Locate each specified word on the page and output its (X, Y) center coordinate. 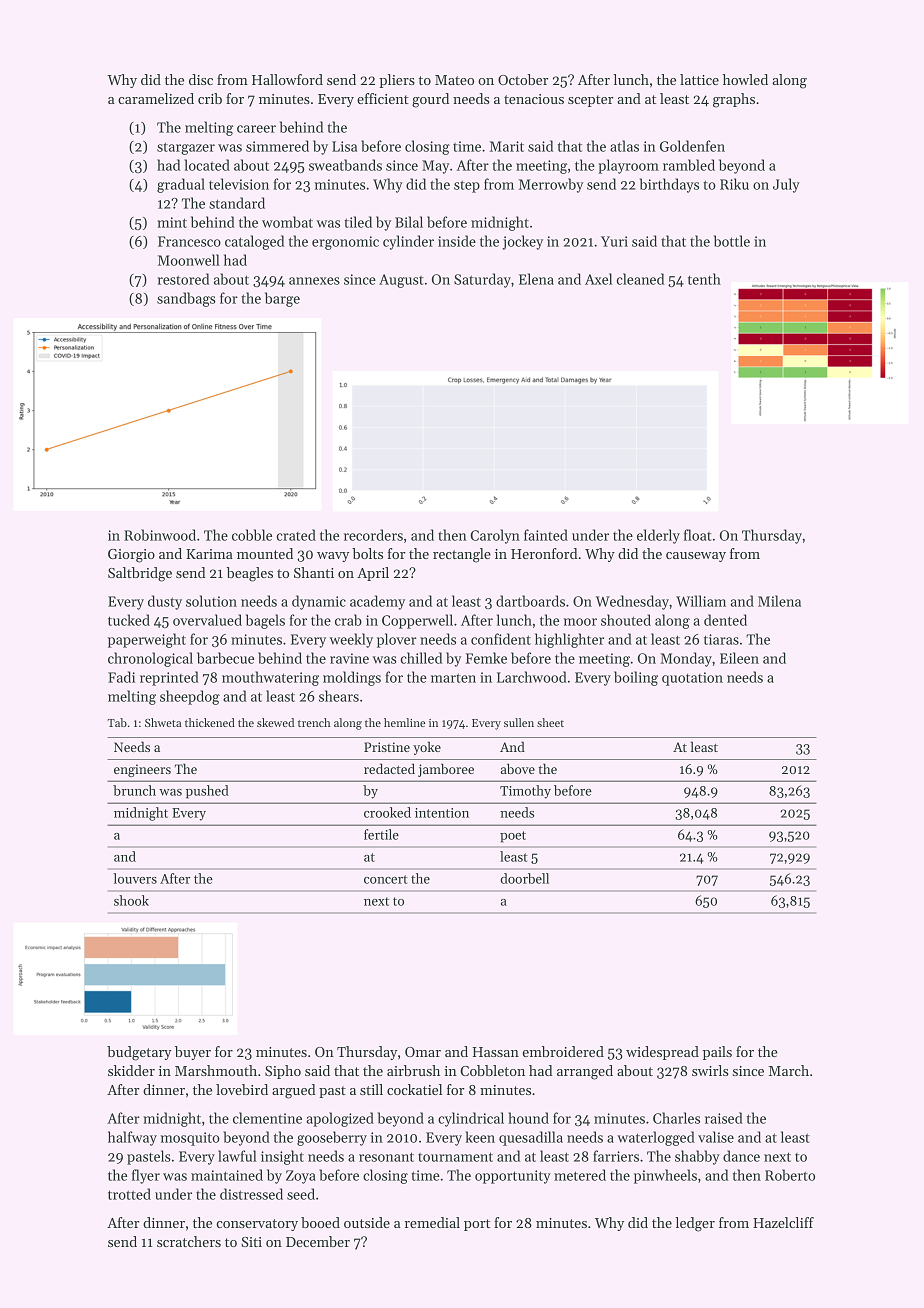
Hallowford (287, 79)
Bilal (409, 222)
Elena (536, 279)
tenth (704, 279)
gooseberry (332, 1138)
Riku (734, 184)
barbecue (225, 658)
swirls (710, 1070)
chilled (421, 658)
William (701, 601)
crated (296, 535)
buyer (193, 1053)
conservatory (257, 1225)
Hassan (496, 1052)
